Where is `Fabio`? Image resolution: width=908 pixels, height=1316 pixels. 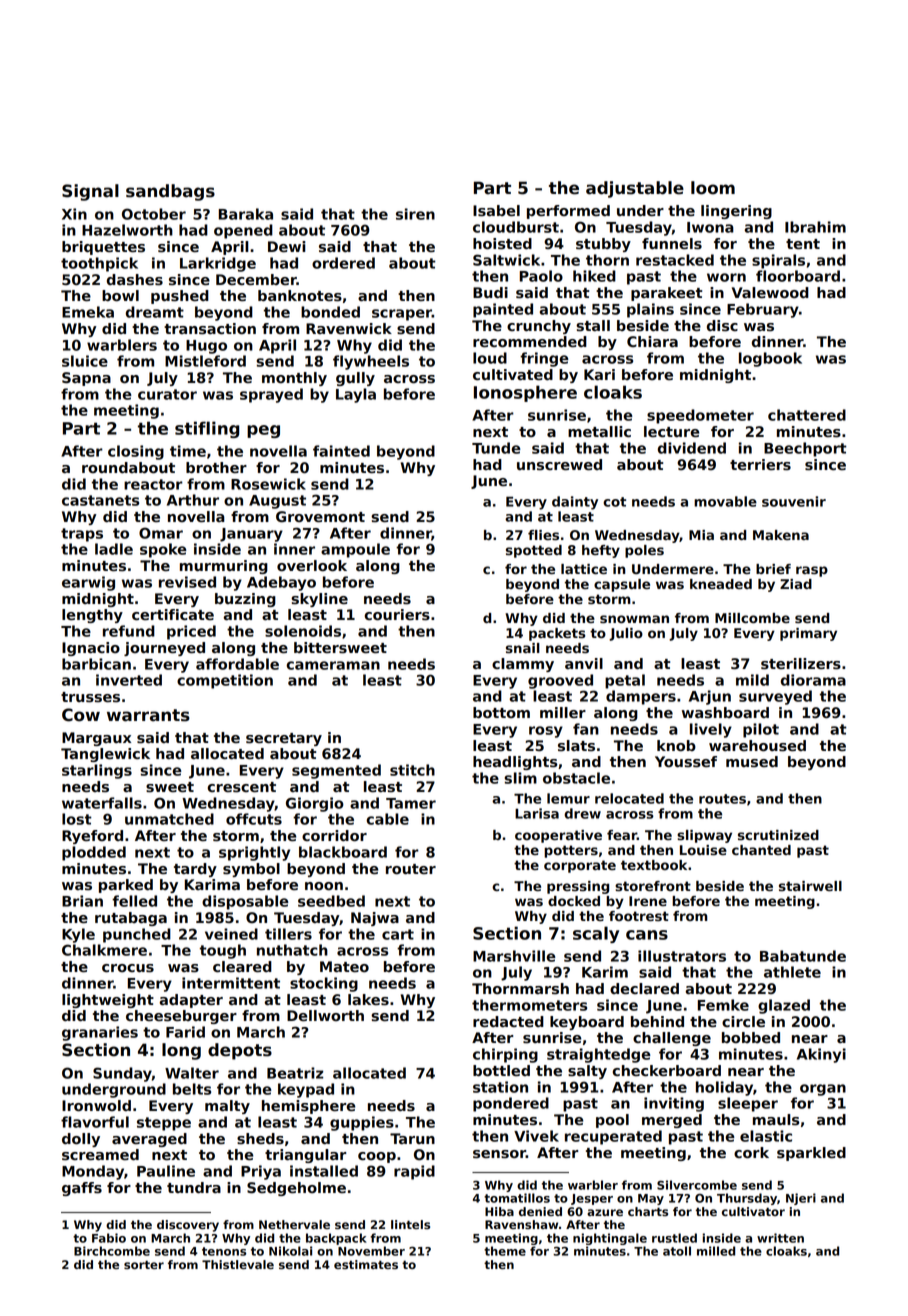
Fabio is located at coordinates (109, 1238).
